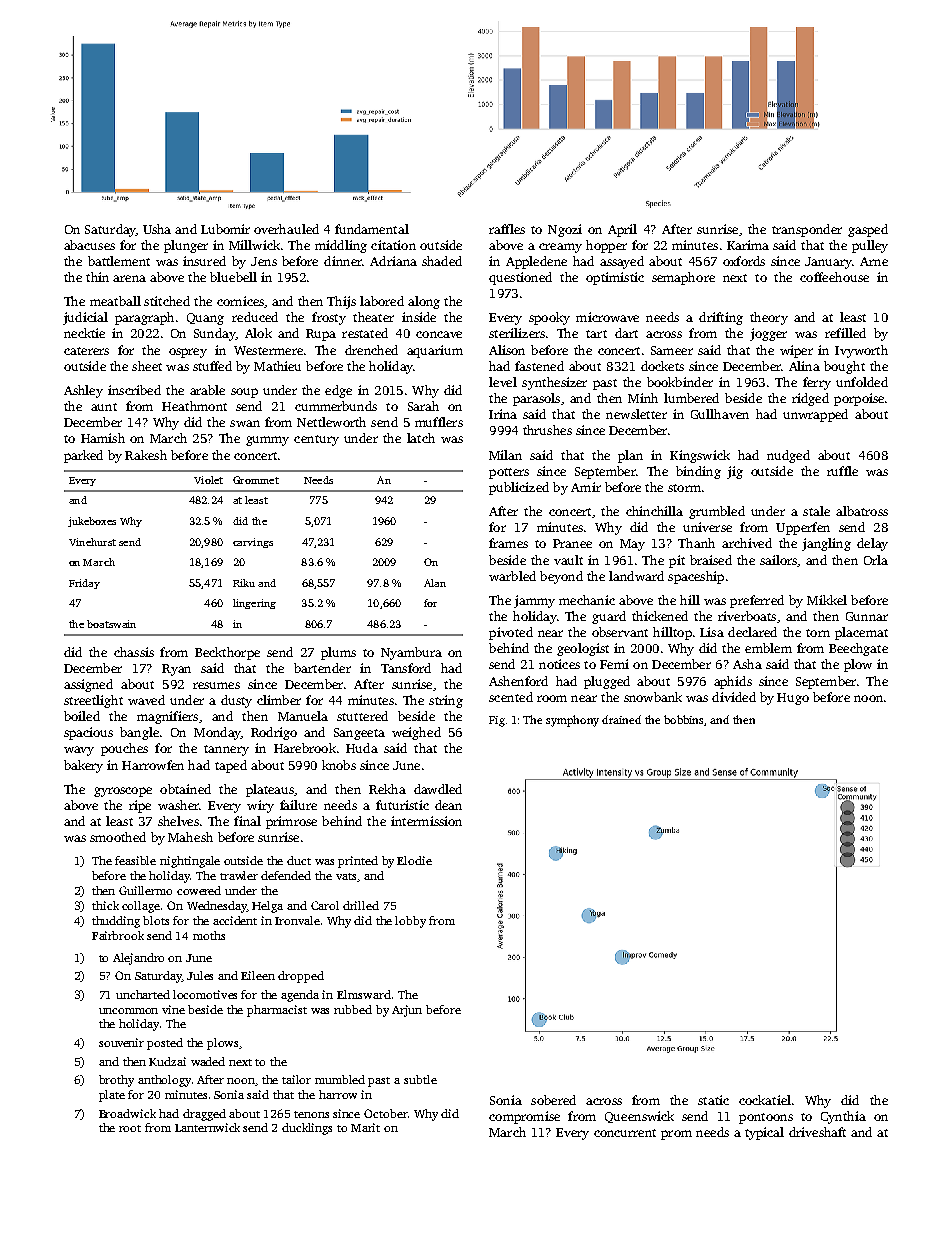 The width and height of the document is (952, 1233). I want to click on Alan, so click(435, 583).
